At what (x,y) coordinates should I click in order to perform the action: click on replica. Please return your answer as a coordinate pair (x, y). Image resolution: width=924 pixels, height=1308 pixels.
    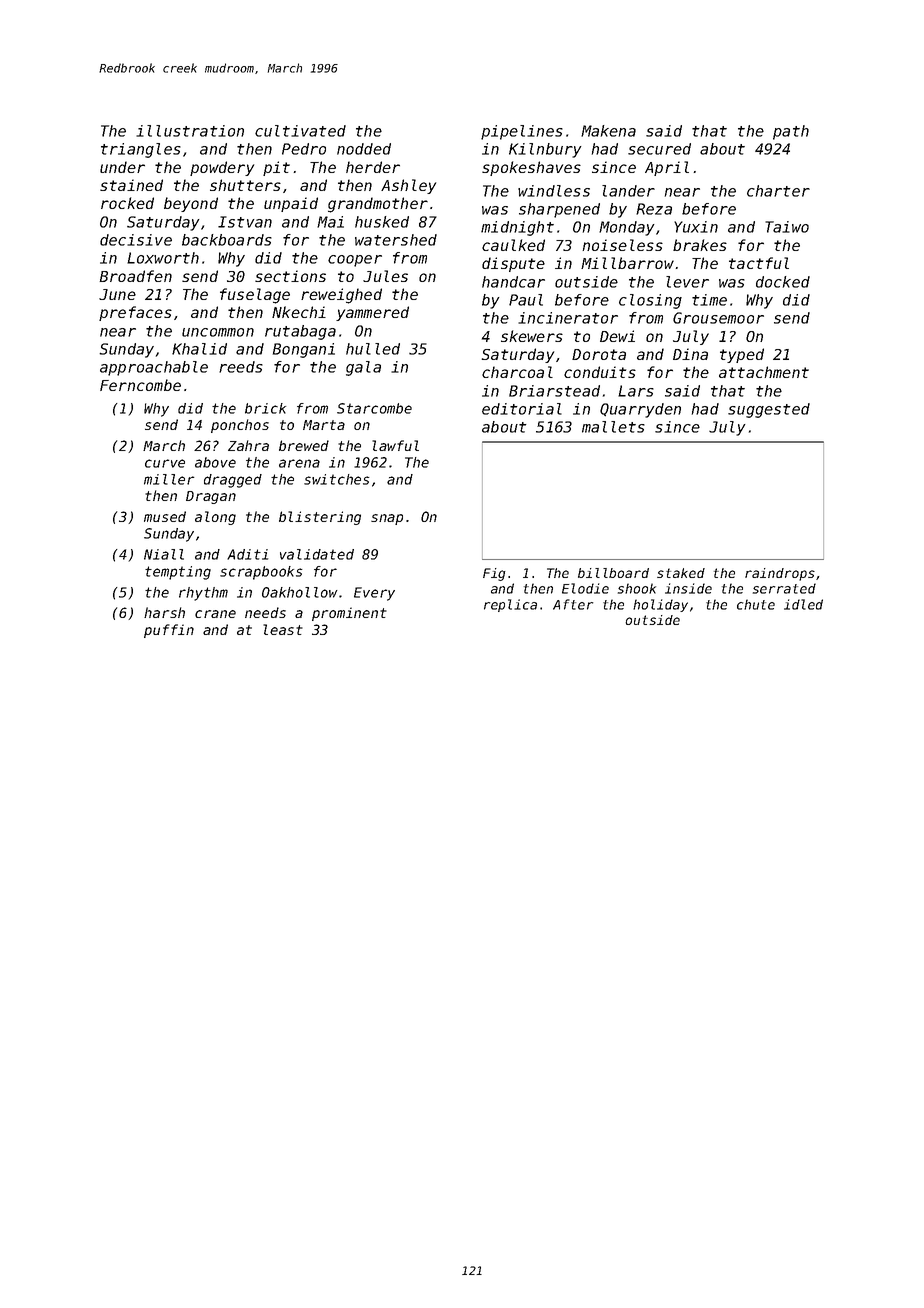
    Looking at the image, I should click on (510, 605).
